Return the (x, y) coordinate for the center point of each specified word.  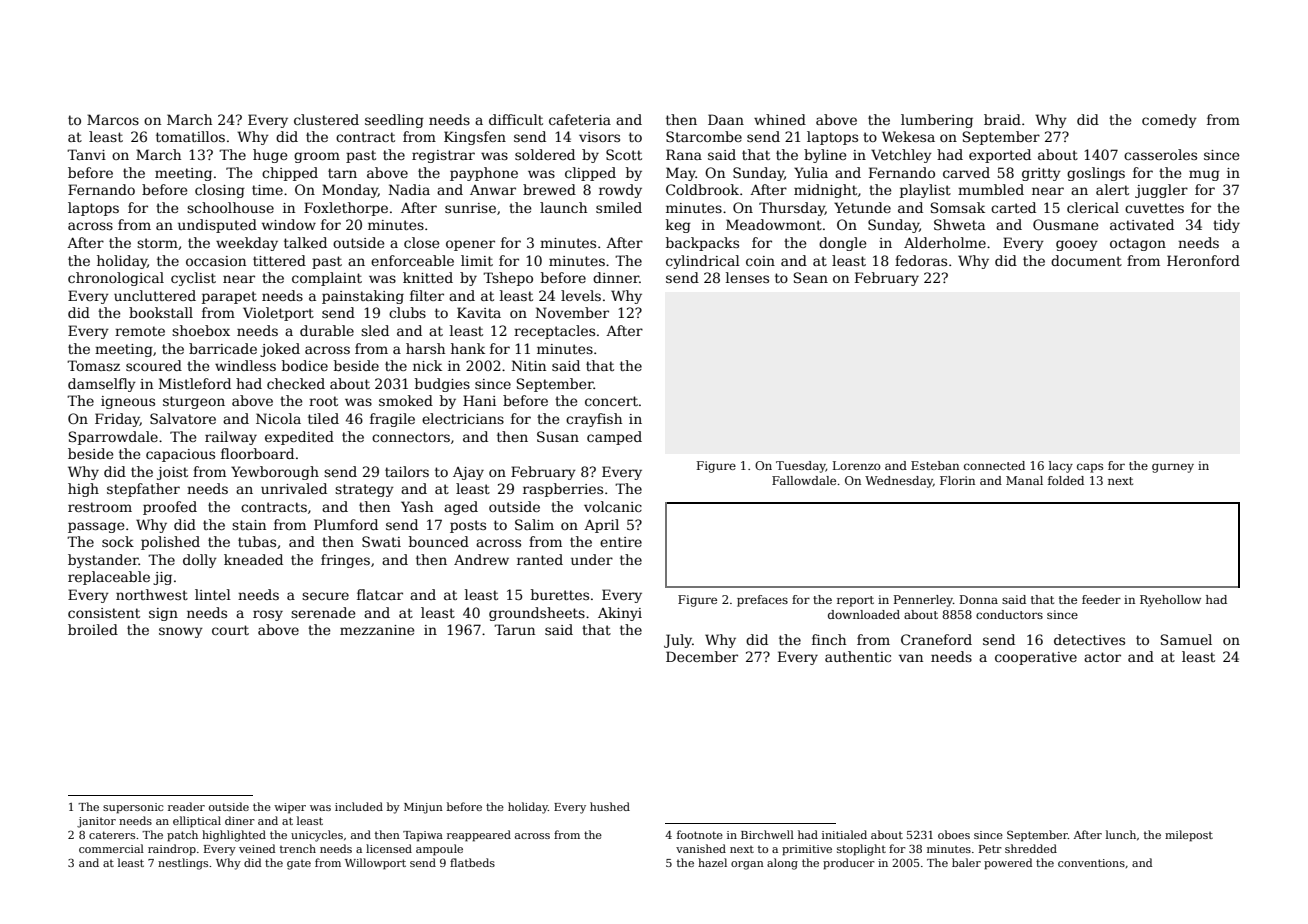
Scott (624, 154)
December (702, 656)
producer (849, 864)
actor (1102, 657)
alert (1112, 189)
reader (186, 806)
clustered (326, 119)
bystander (103, 561)
